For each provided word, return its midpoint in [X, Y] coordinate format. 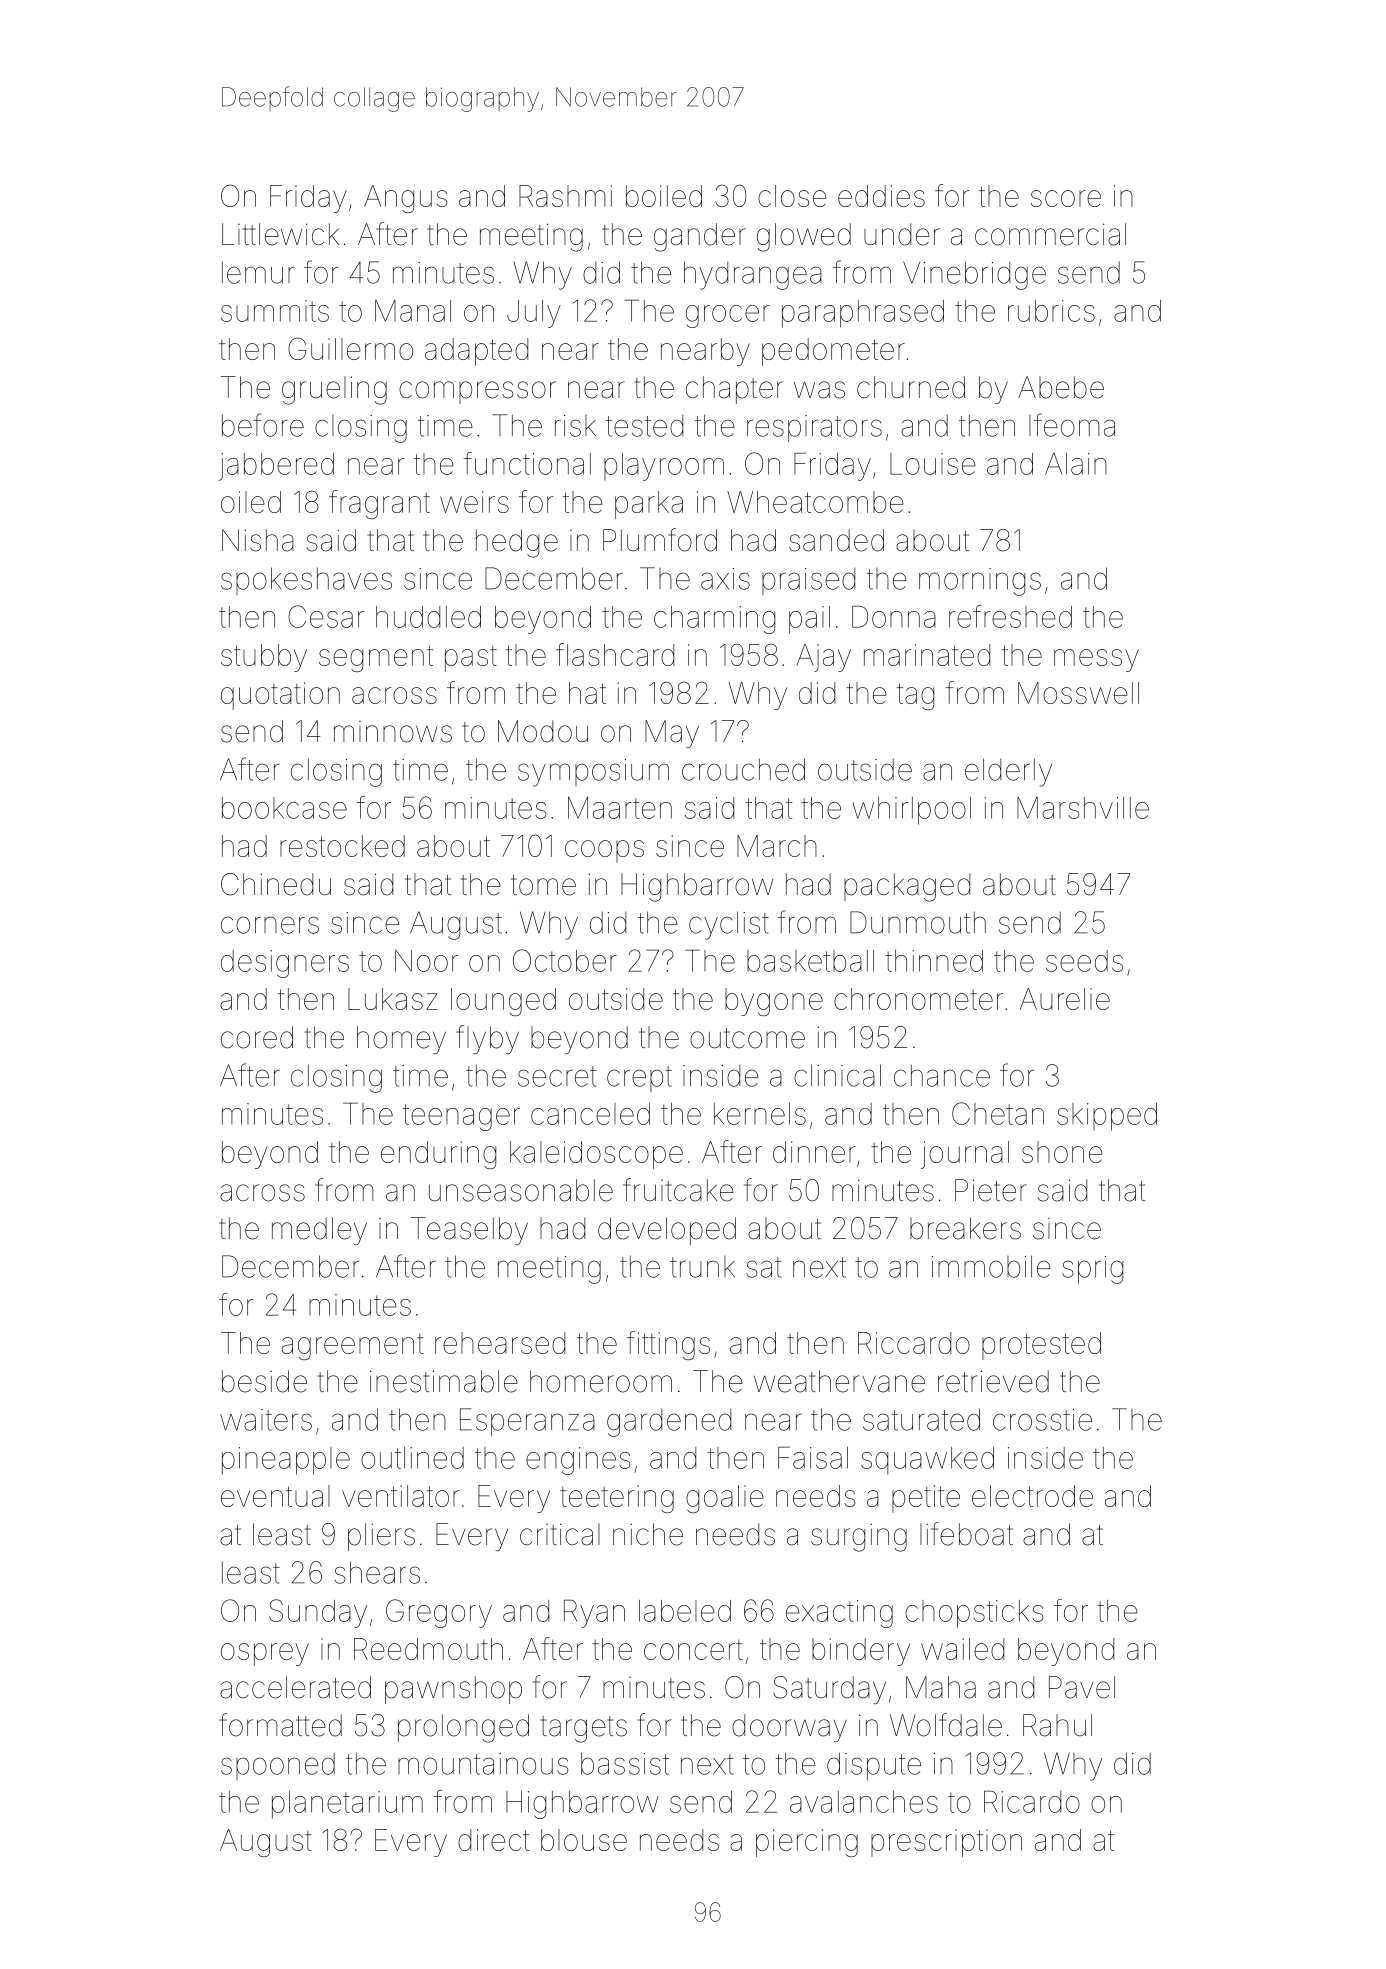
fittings [668, 1345]
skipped [1107, 1117]
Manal [413, 311]
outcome [747, 1038]
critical [560, 1534]
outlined [412, 1458]
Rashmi [565, 196]
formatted [280, 1725]
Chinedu [276, 884]
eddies [881, 196]
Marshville [1083, 808]
